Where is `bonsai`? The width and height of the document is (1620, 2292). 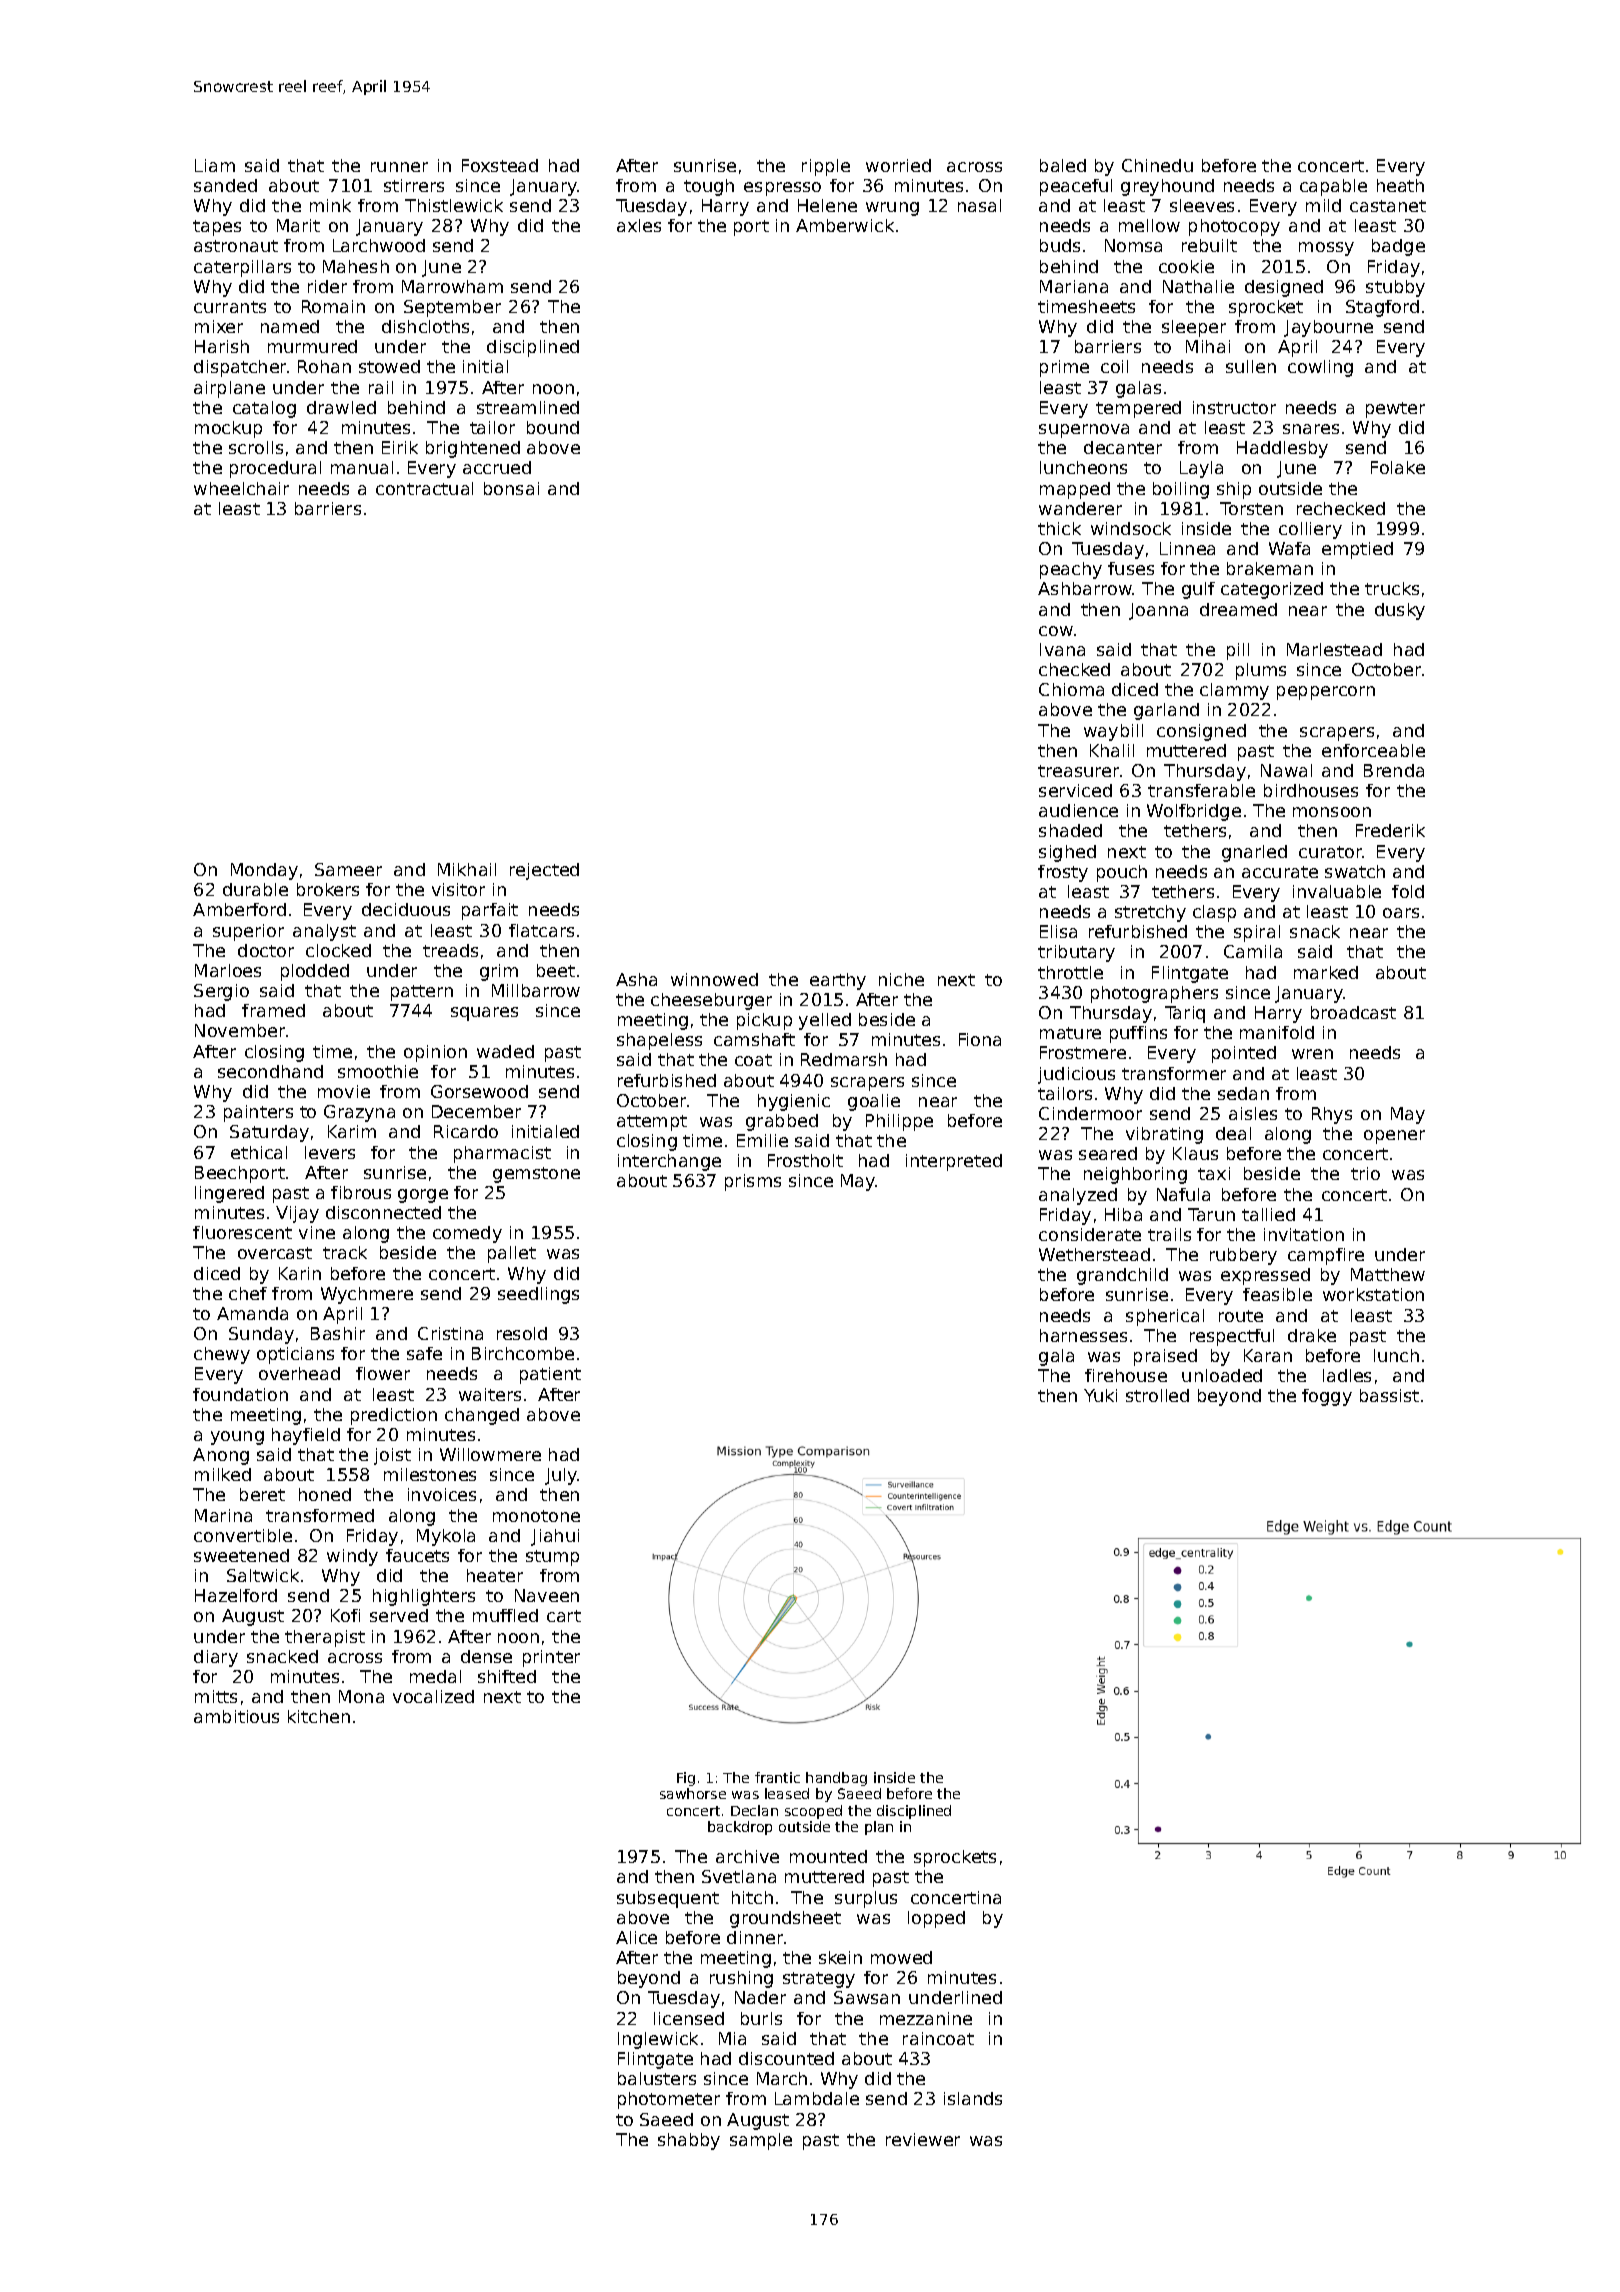 bonsai is located at coordinates (511, 488).
